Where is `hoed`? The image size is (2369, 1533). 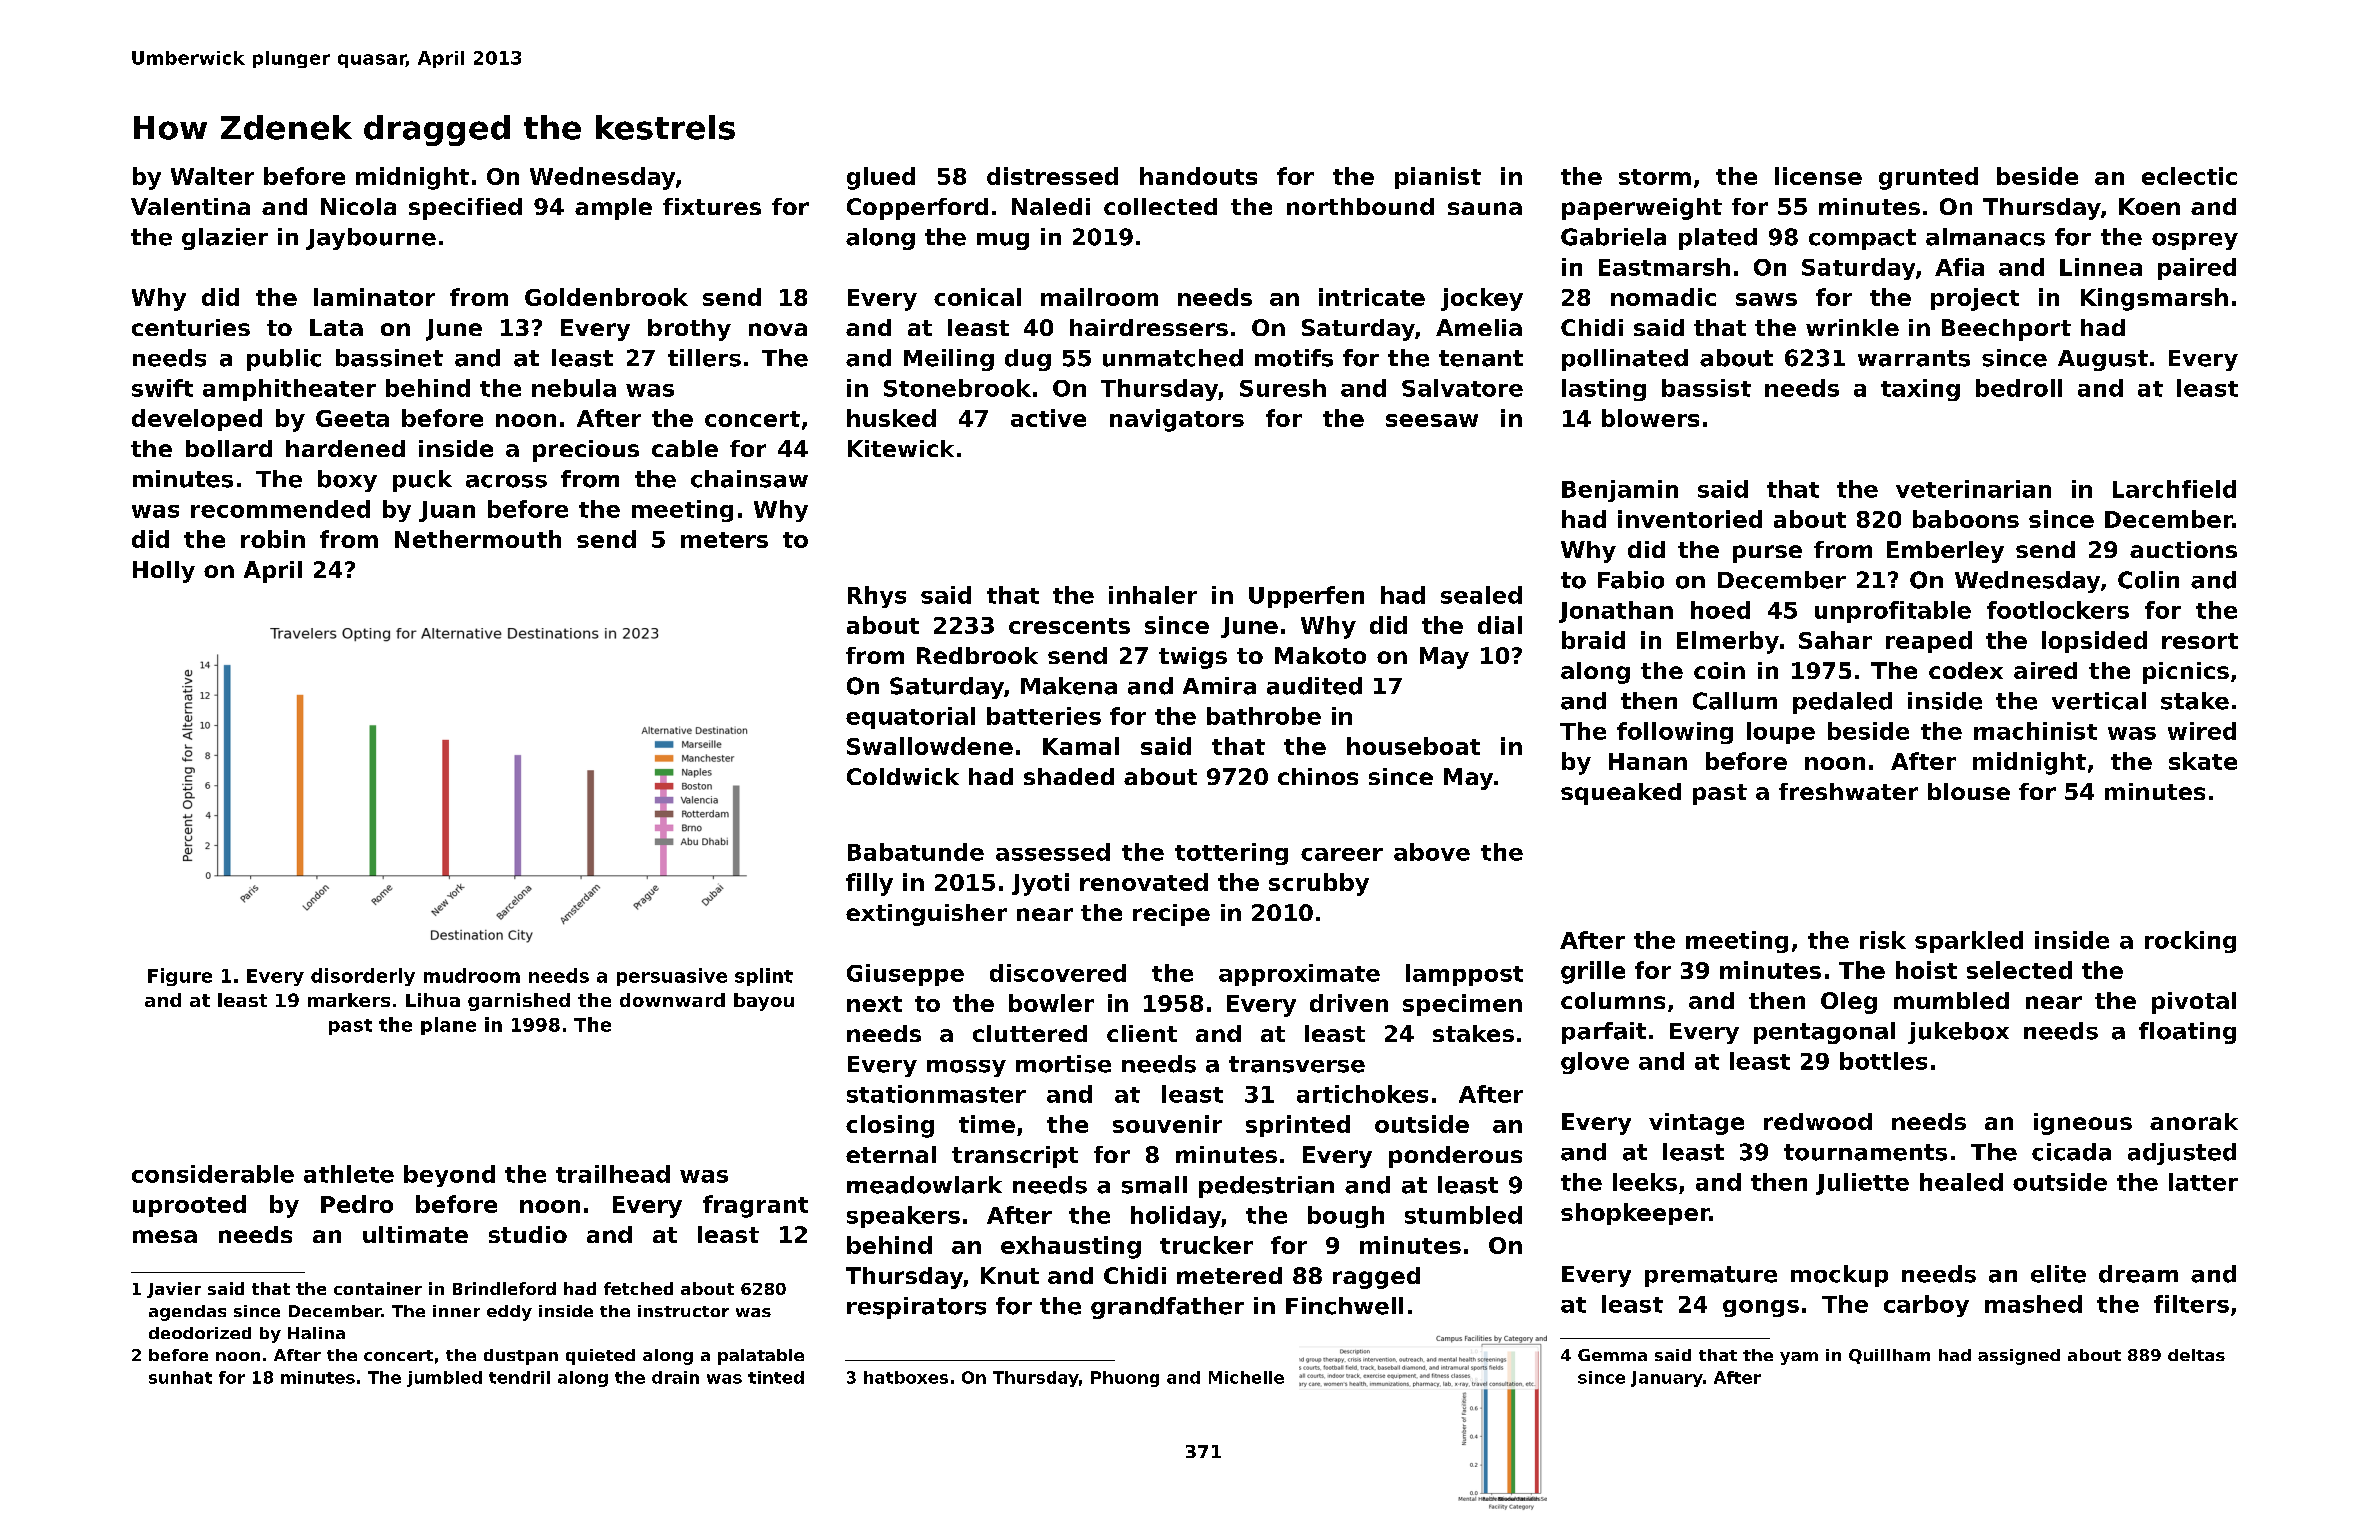
hoed is located at coordinates (1720, 610).
